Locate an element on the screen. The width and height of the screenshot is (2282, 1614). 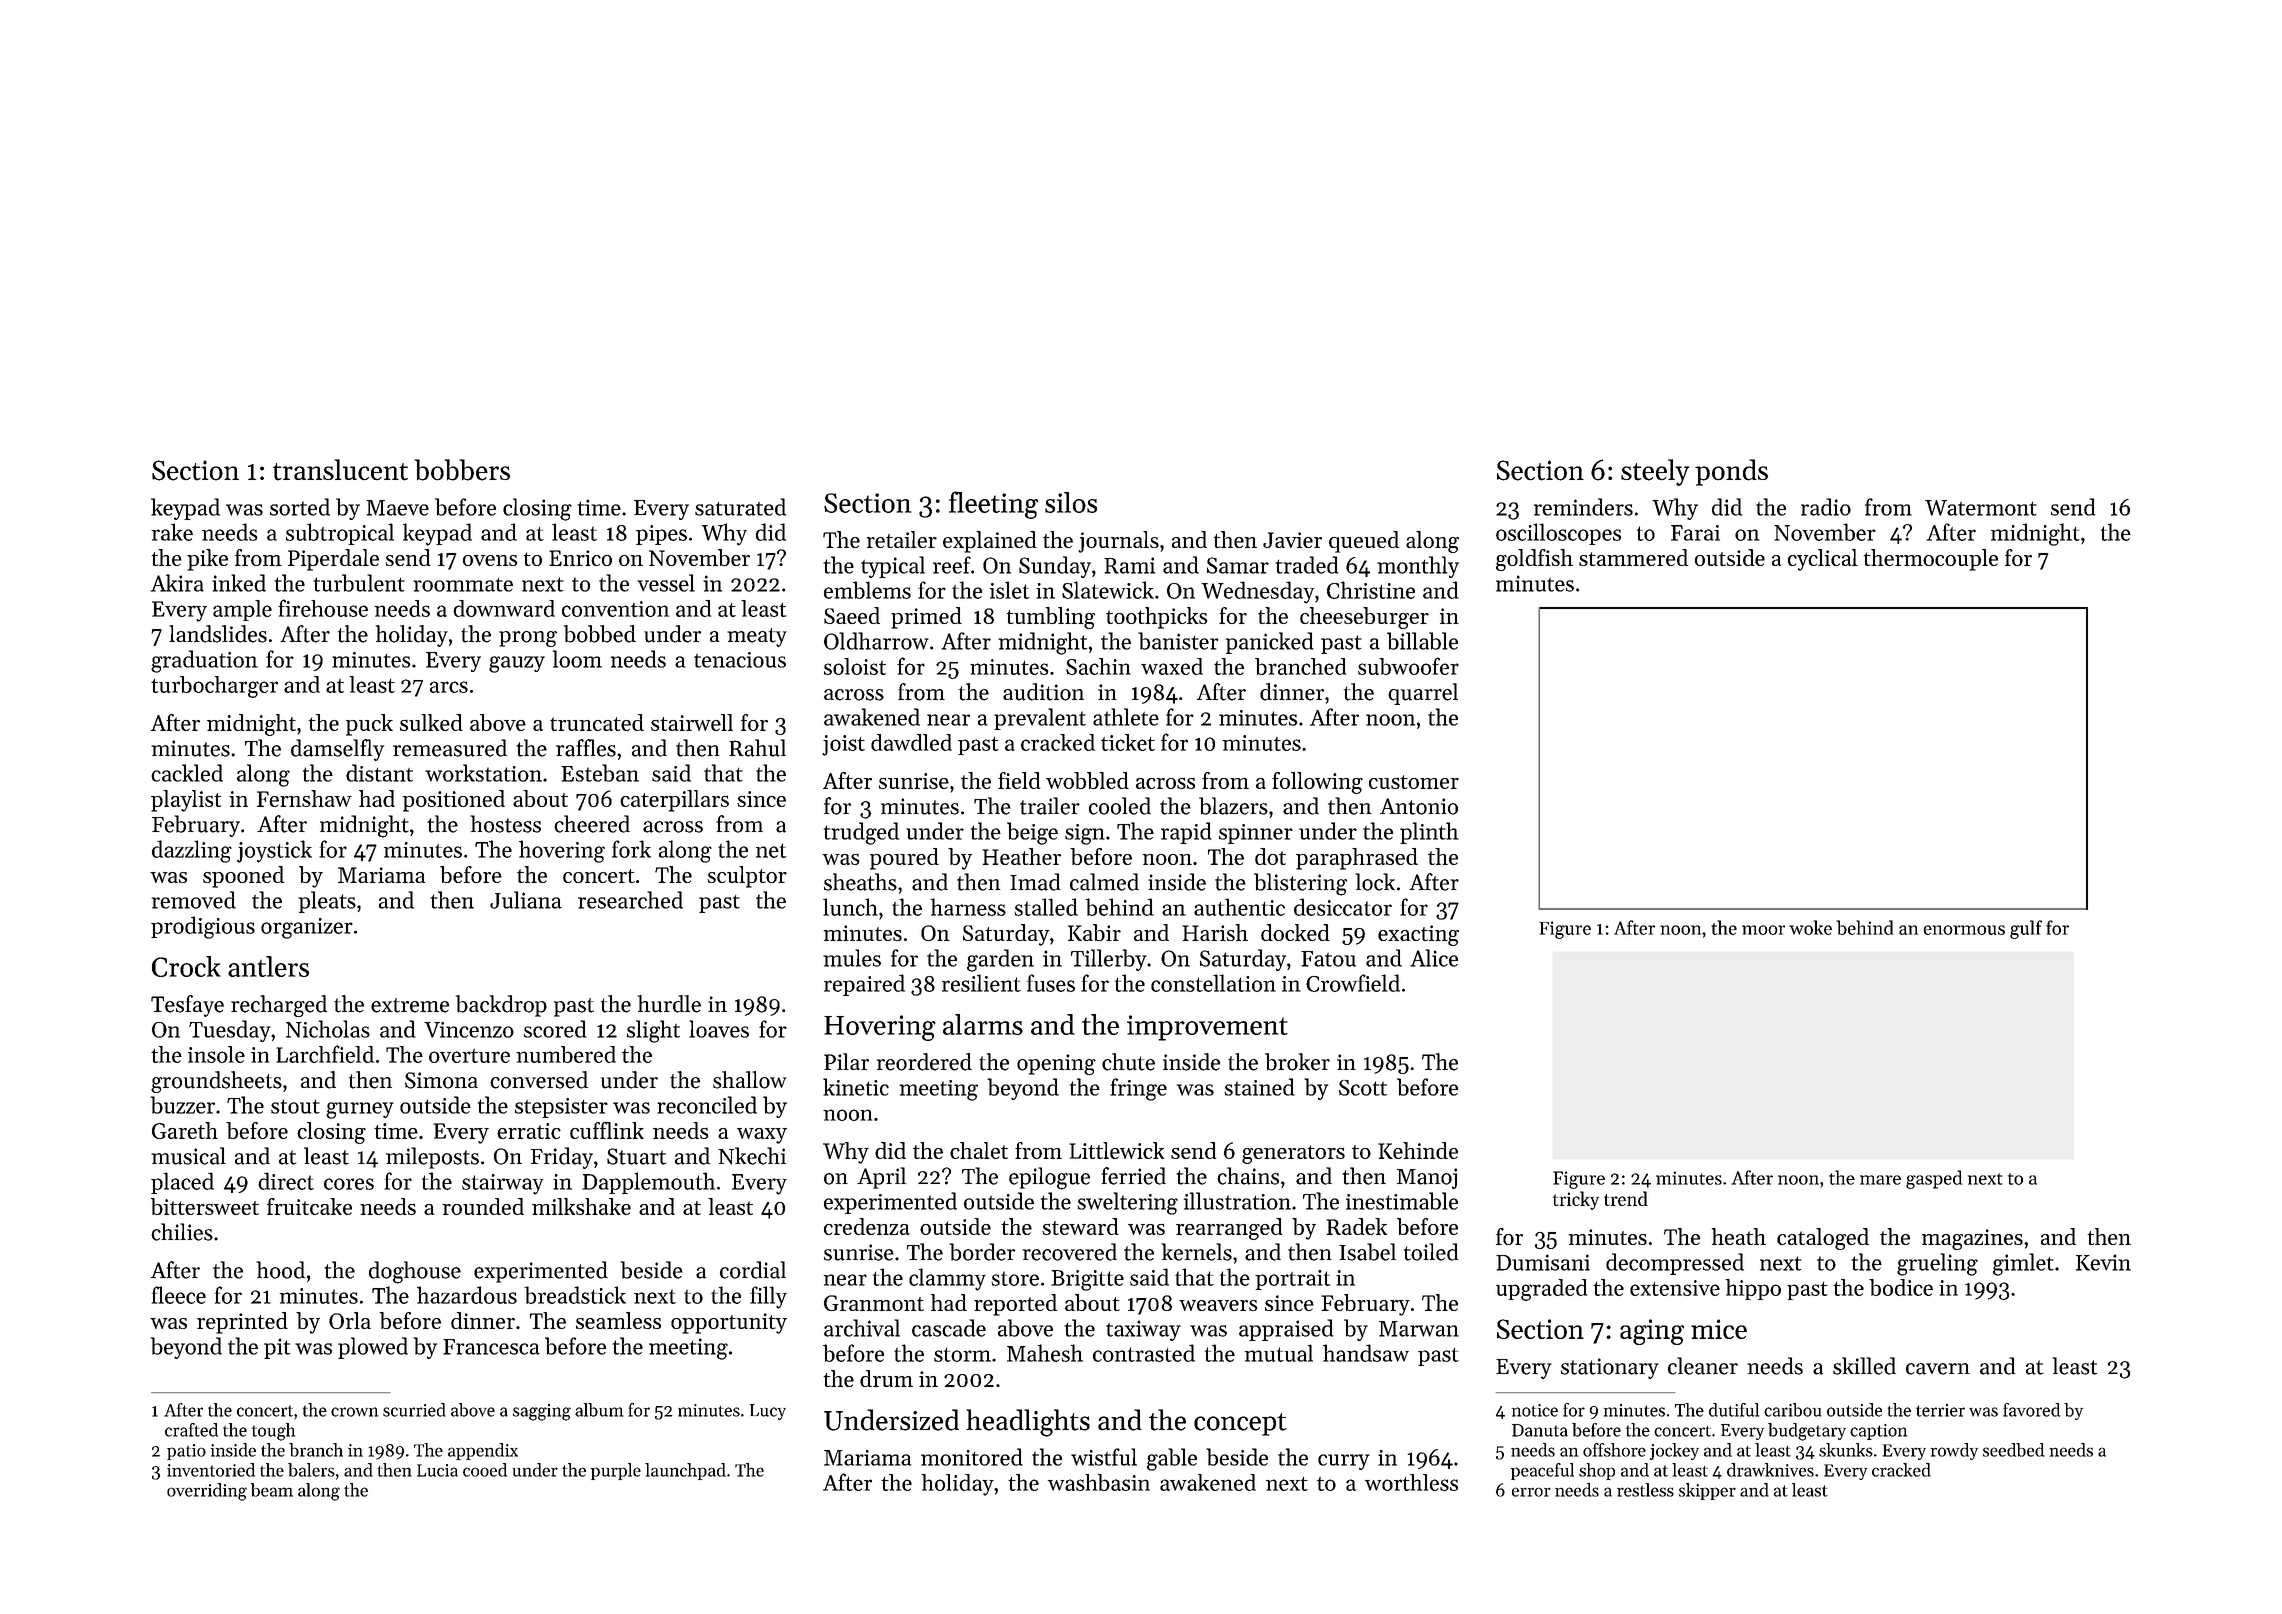
Watermont is located at coordinates (1981, 508).
